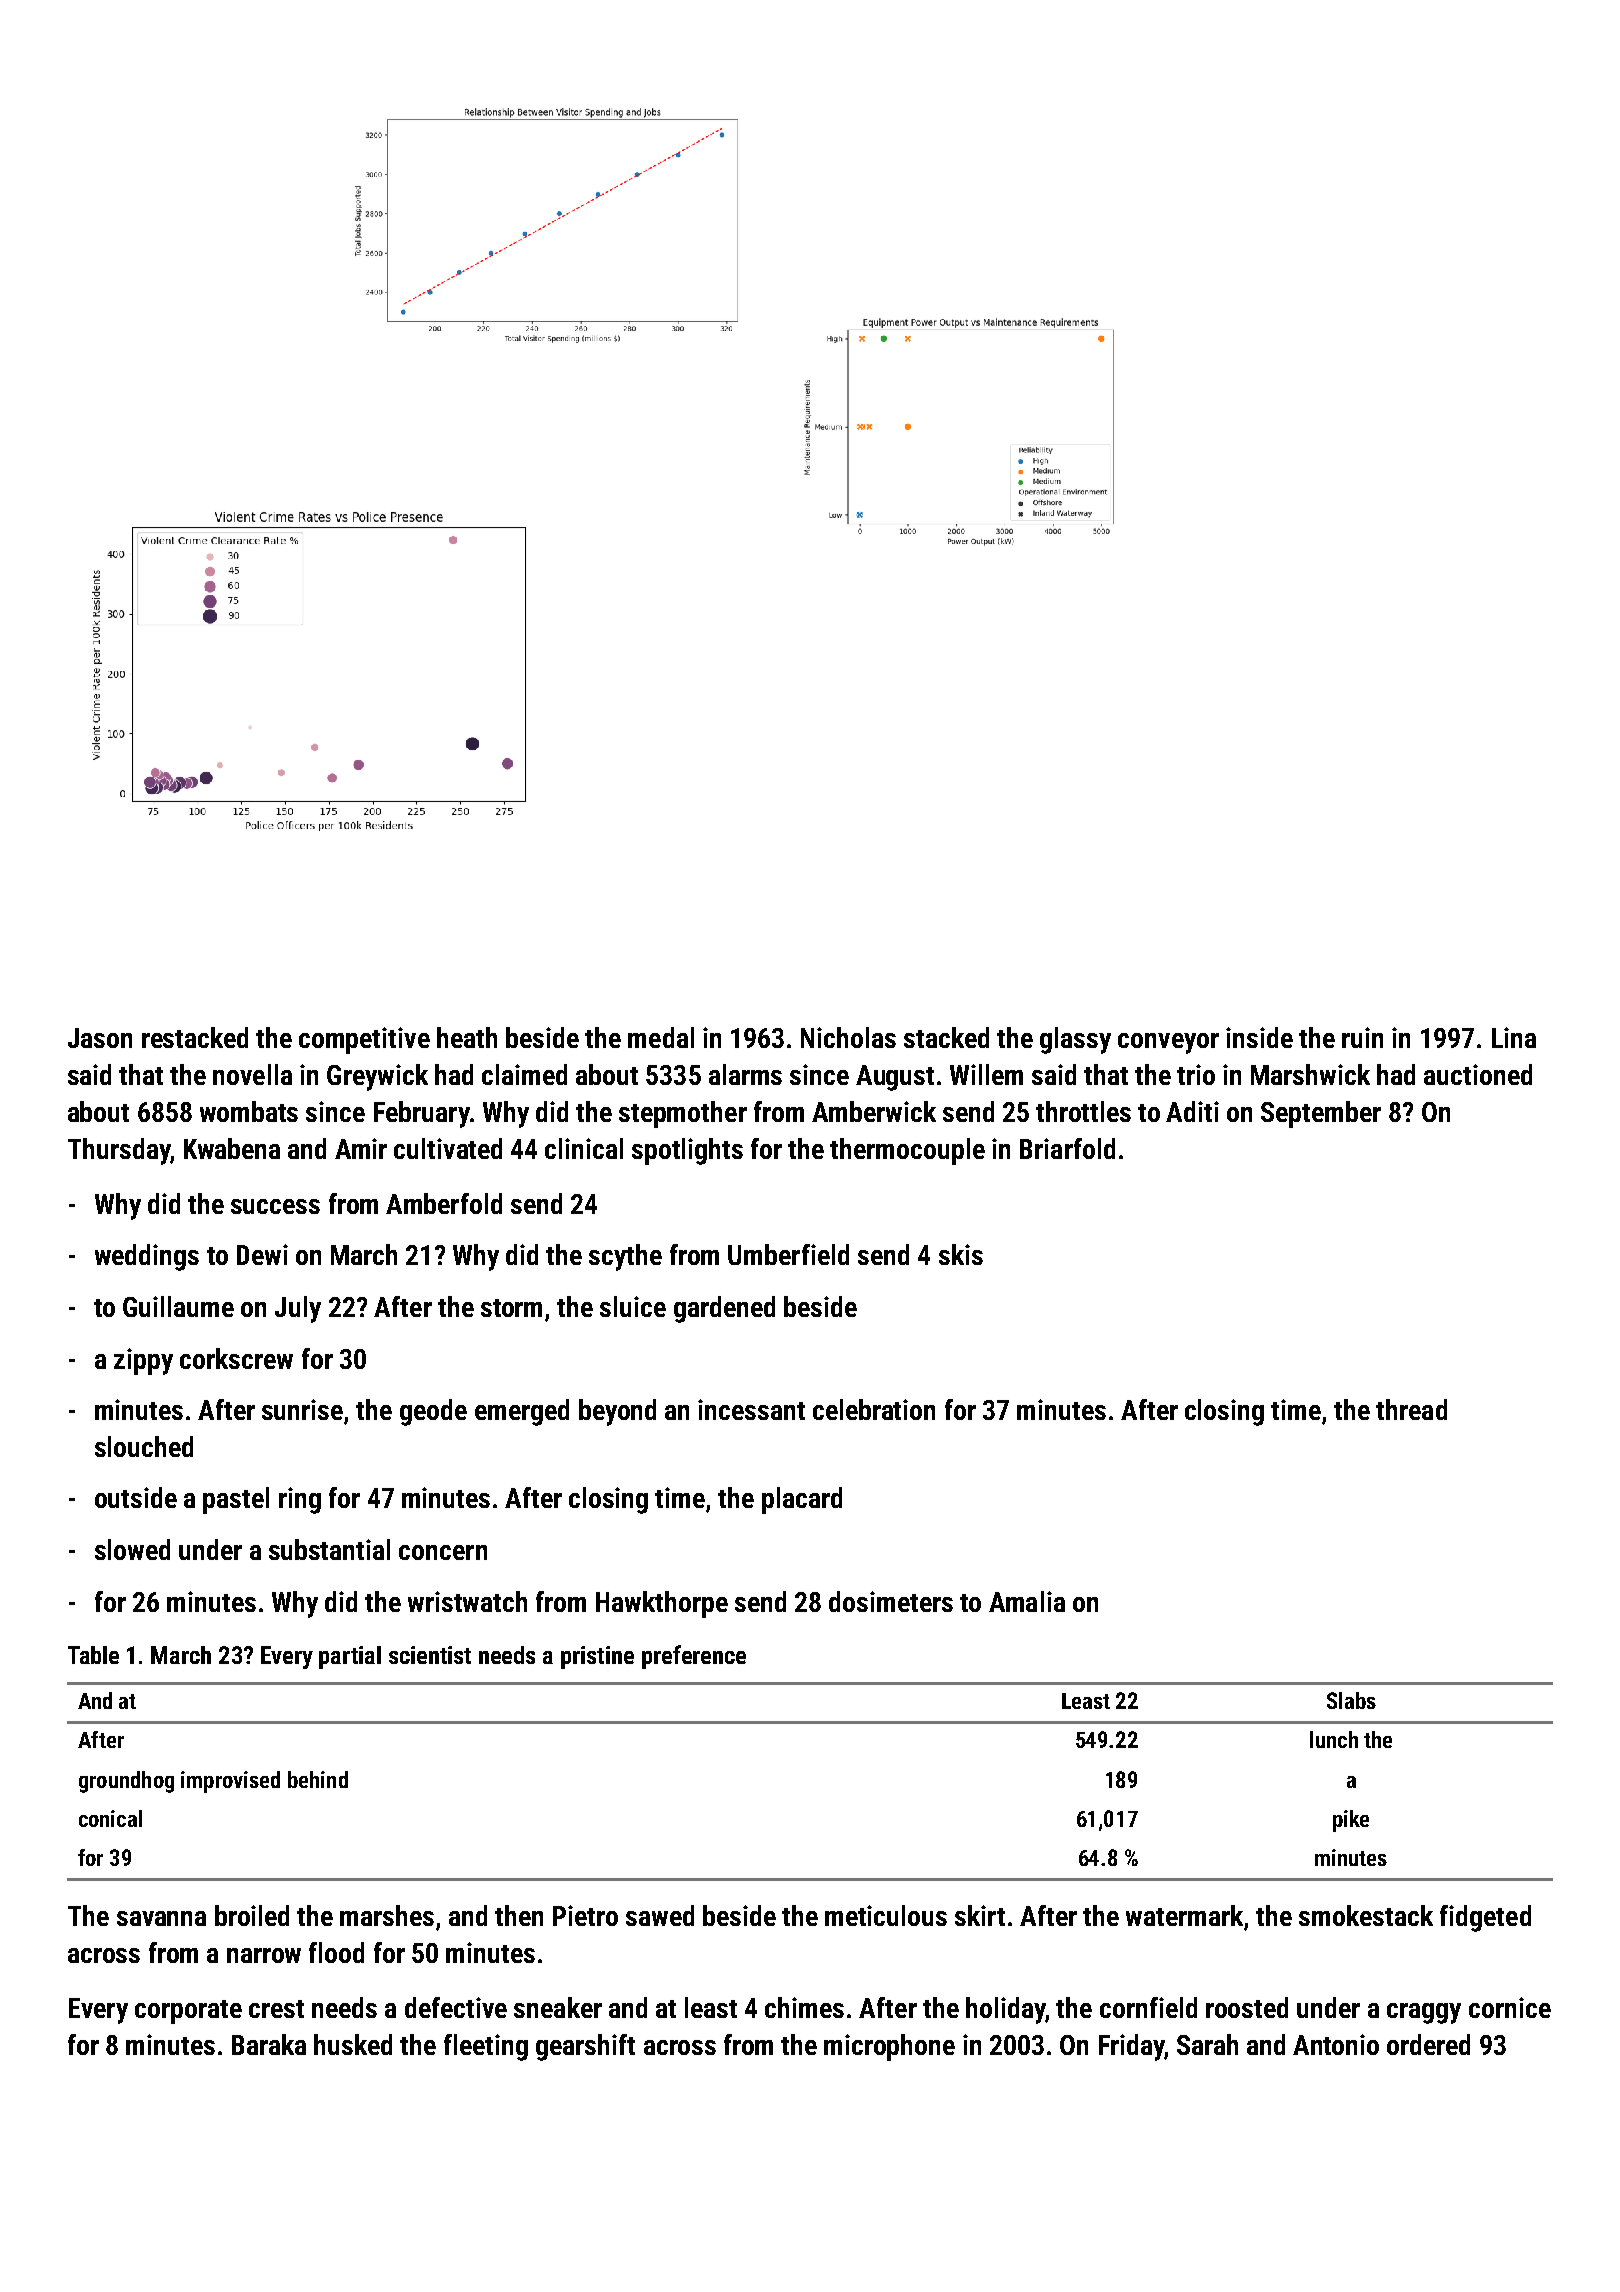 This screenshot has width=1620, height=2292. Describe the element at coordinates (891, 1601) in the screenshot. I see `dosimeters` at that location.
